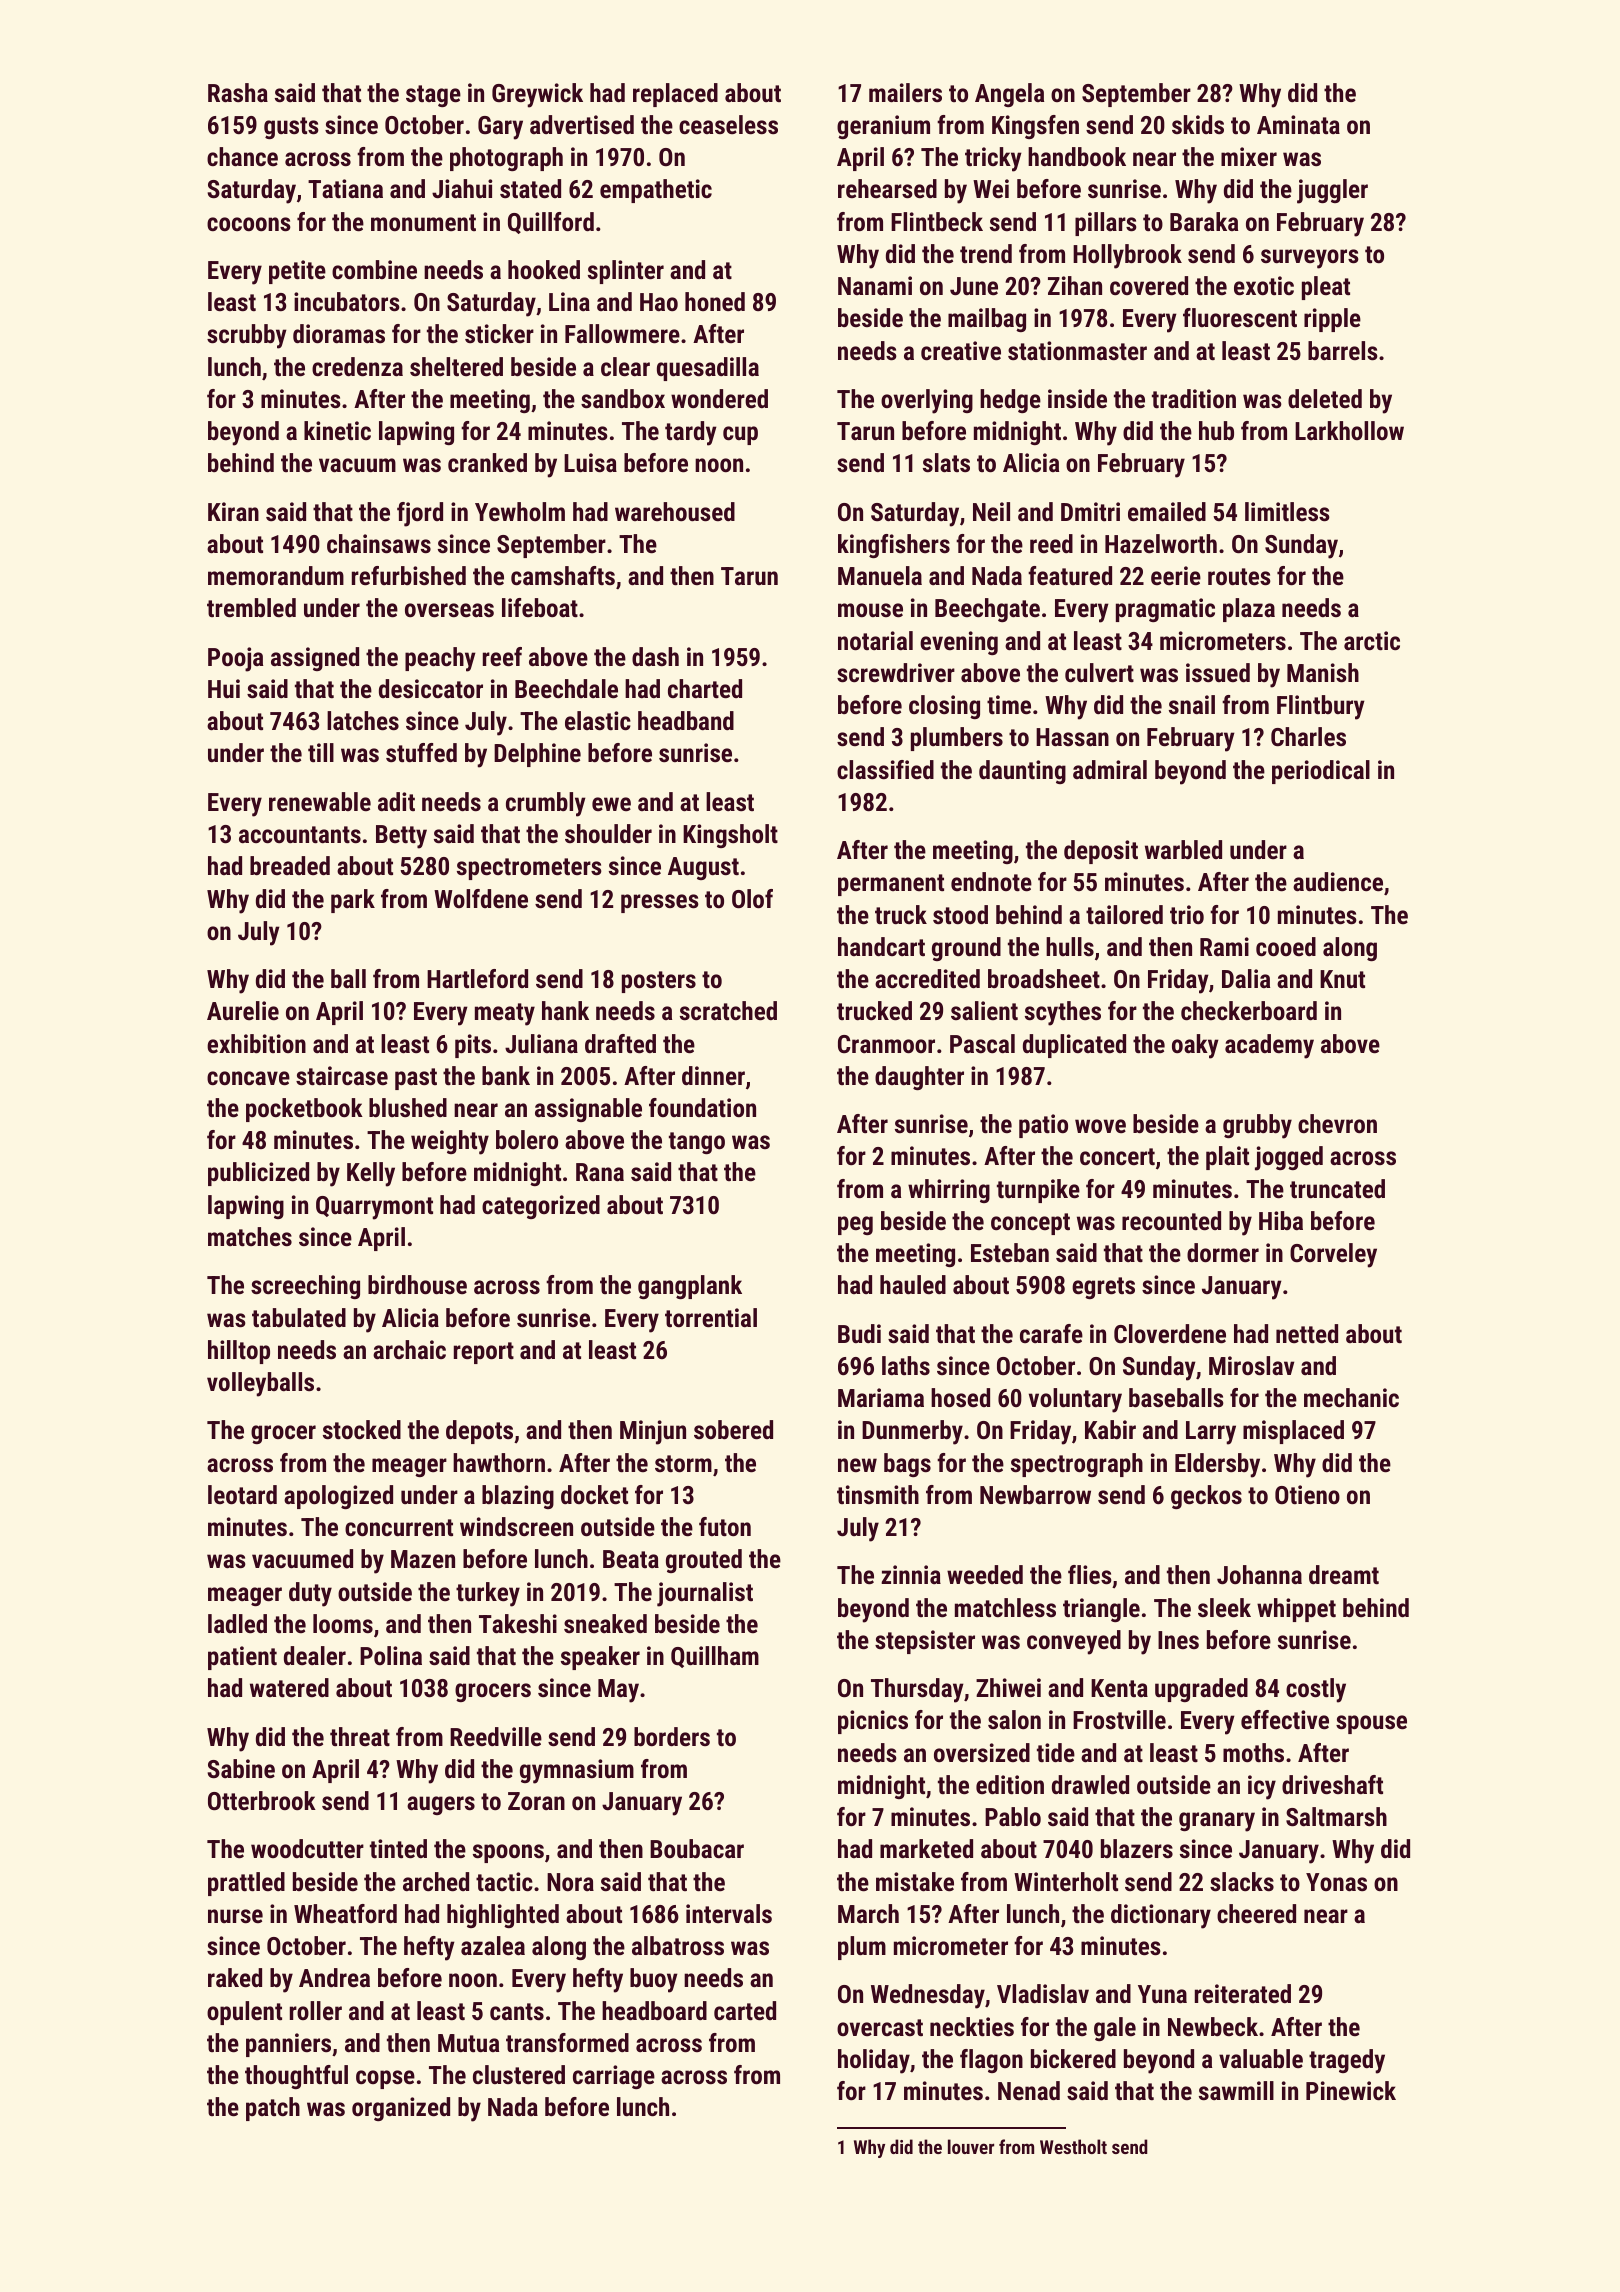 The image size is (1620, 2292). What do you see at coordinates (300, 834) in the image?
I see `accountants` at bounding box center [300, 834].
